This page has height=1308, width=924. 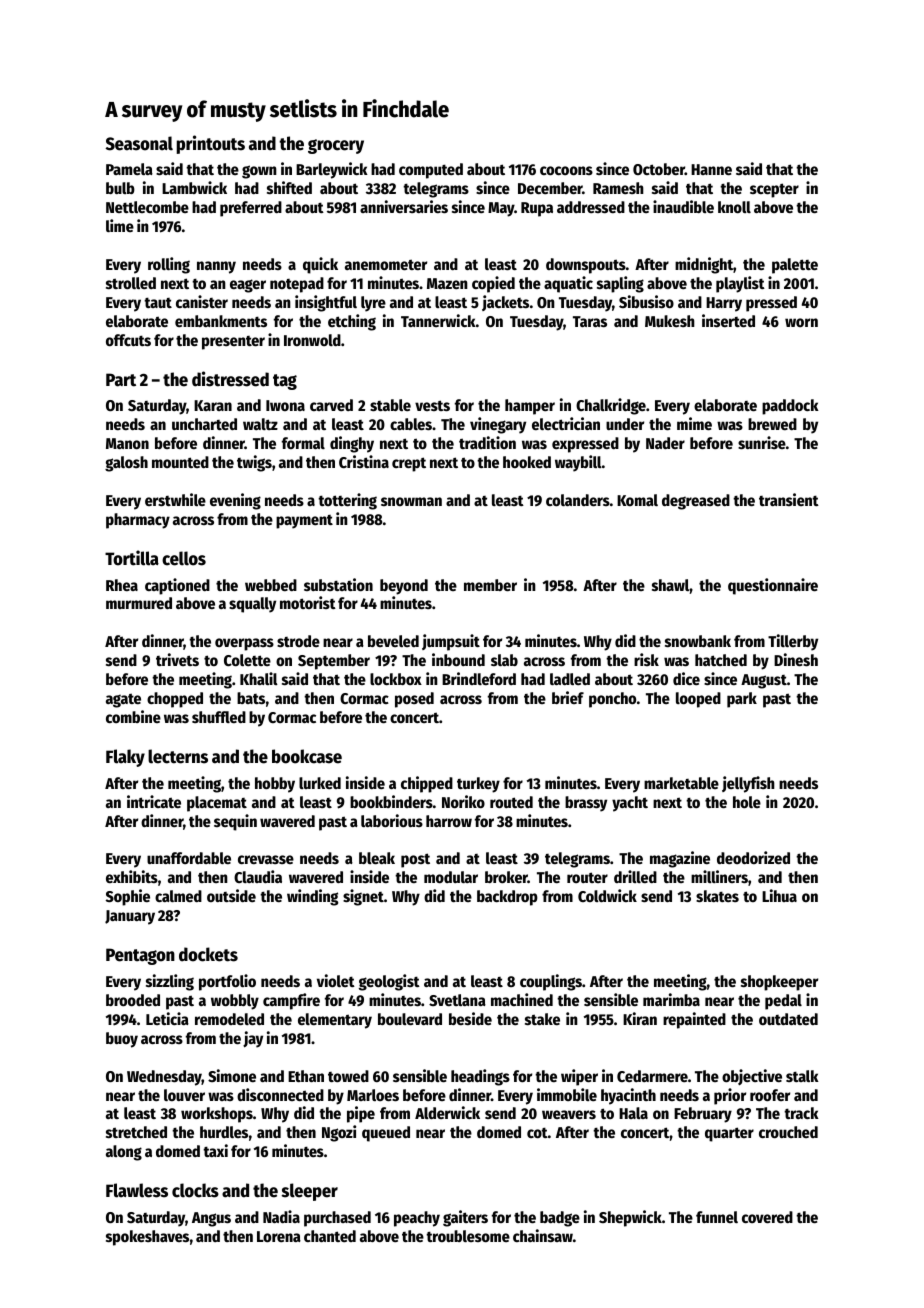 What do you see at coordinates (258, 876) in the page?
I see `Claudia` at bounding box center [258, 876].
